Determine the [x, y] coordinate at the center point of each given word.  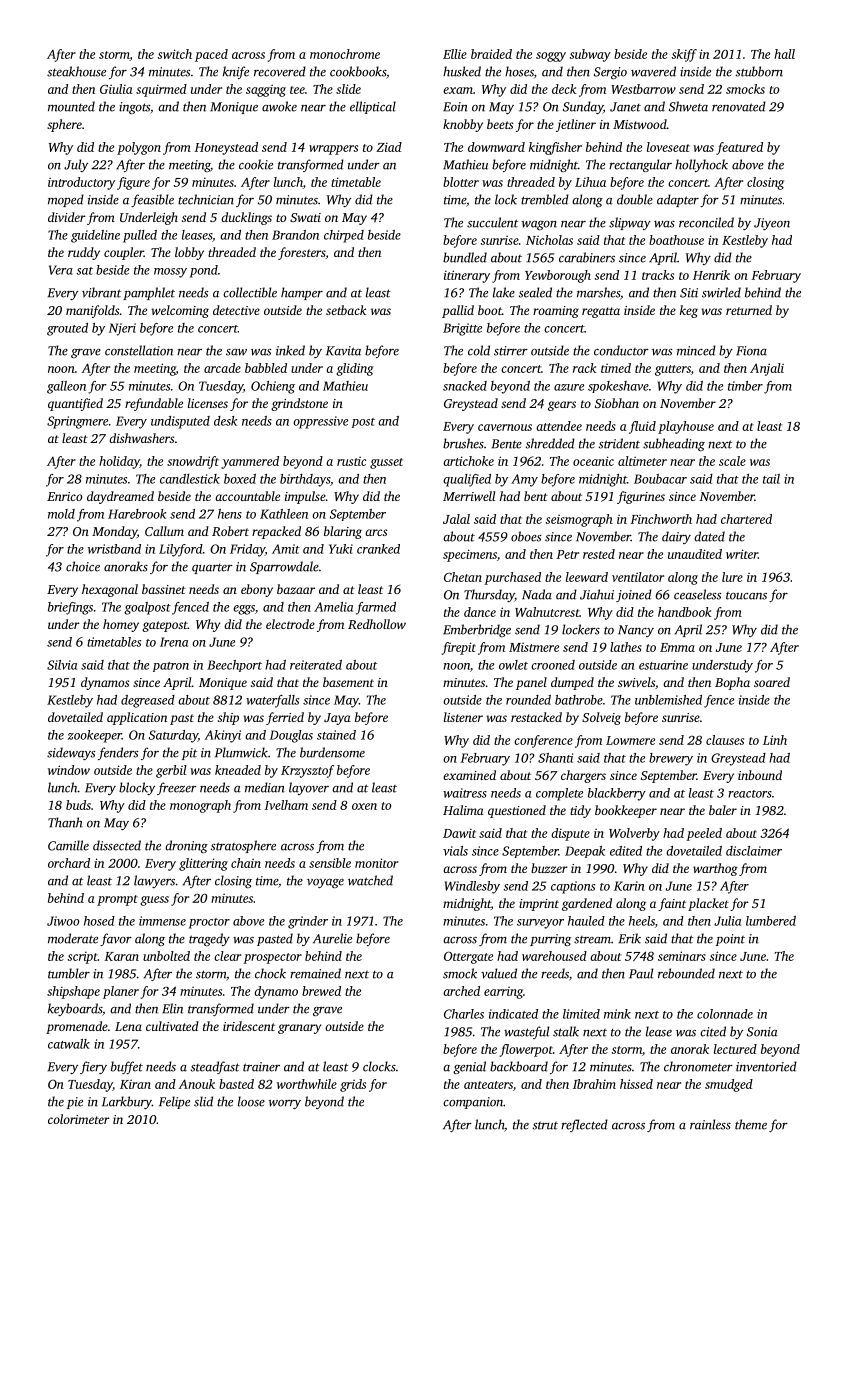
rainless [710, 1124]
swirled [721, 292]
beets [500, 124]
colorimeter [79, 1119]
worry [285, 1104]
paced [211, 55]
